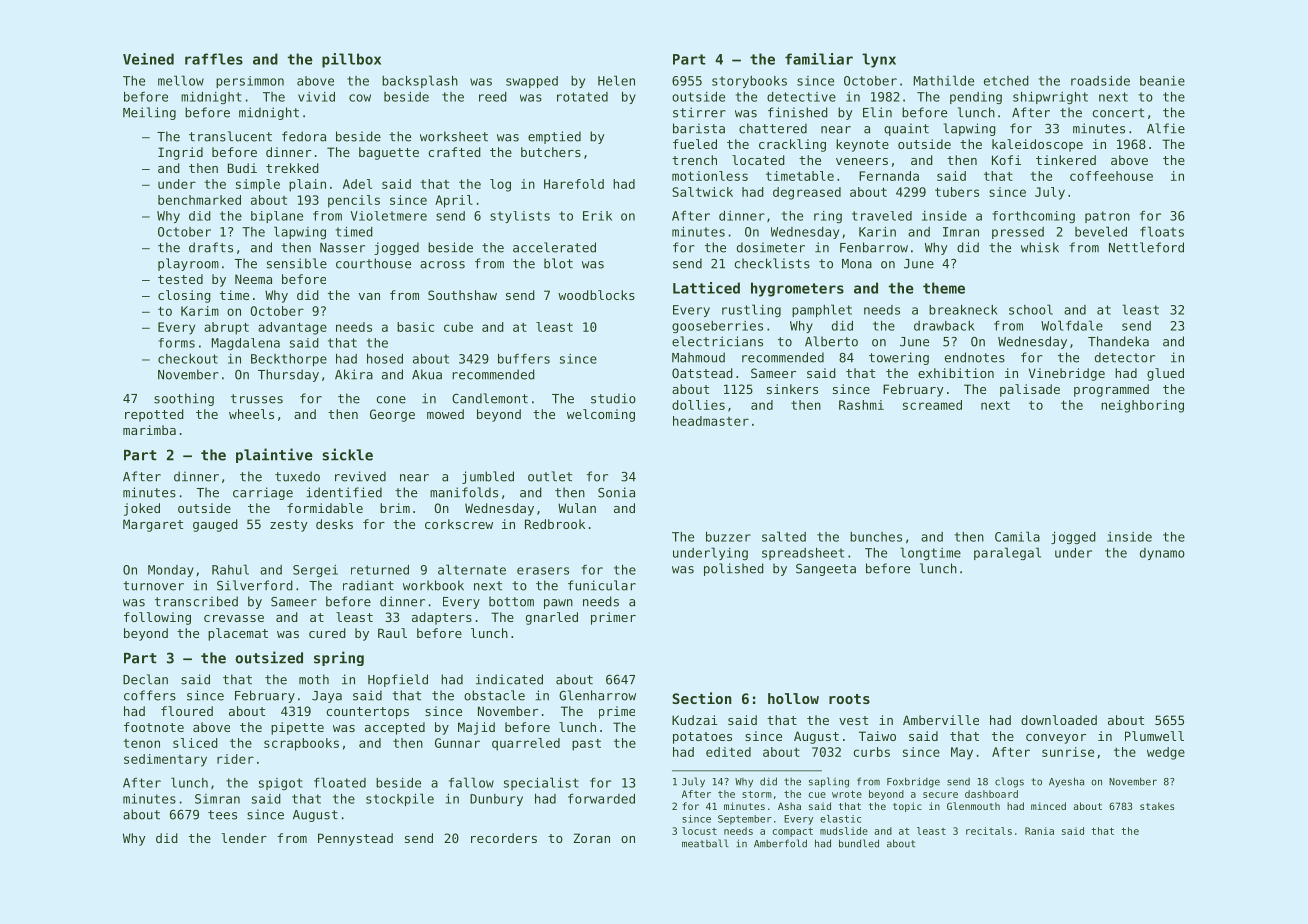  I want to click on familiar, so click(819, 59).
